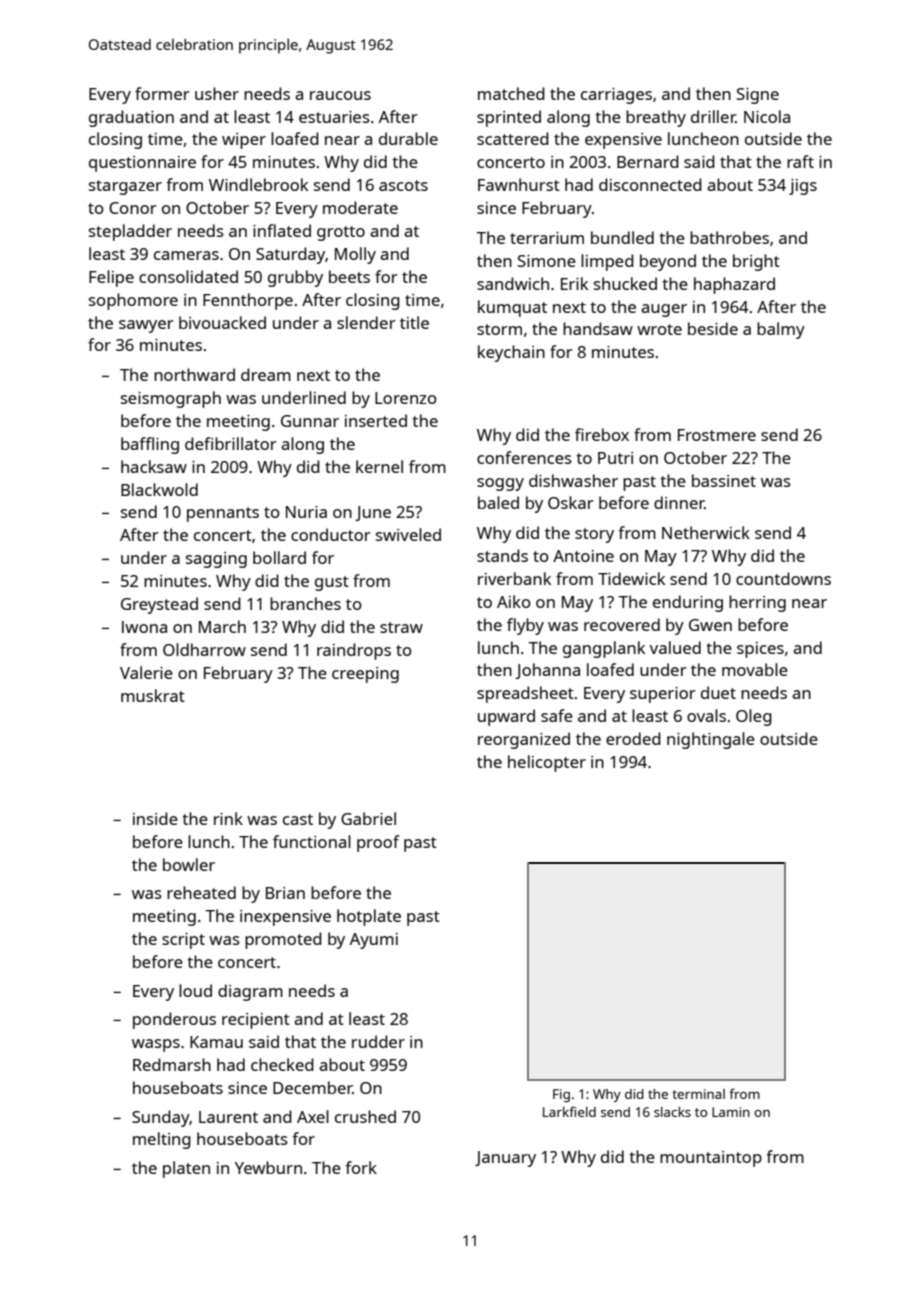 Image resolution: width=924 pixels, height=1308 pixels. I want to click on Molly, so click(355, 255).
